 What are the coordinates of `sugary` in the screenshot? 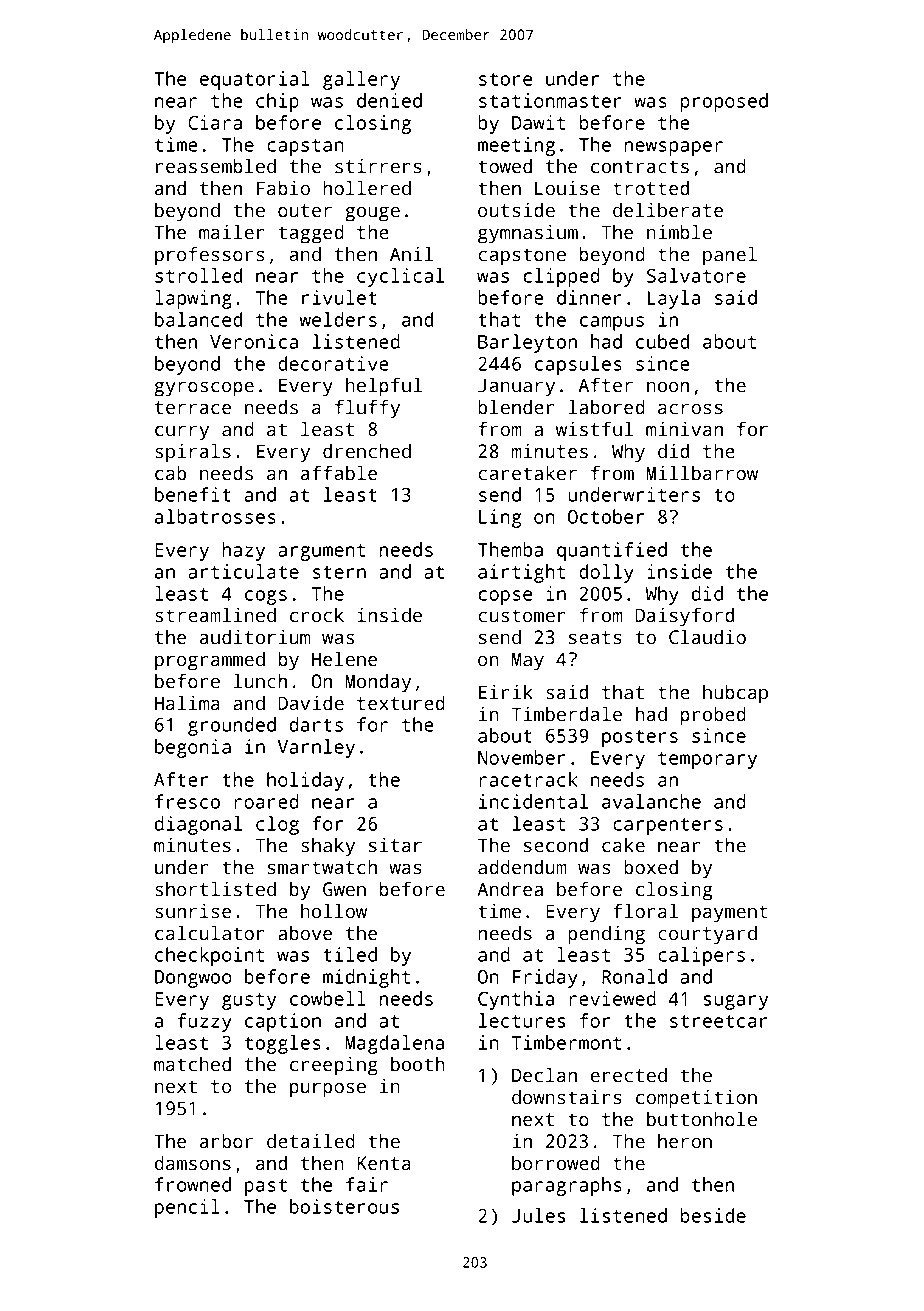 It's located at (735, 1002).
